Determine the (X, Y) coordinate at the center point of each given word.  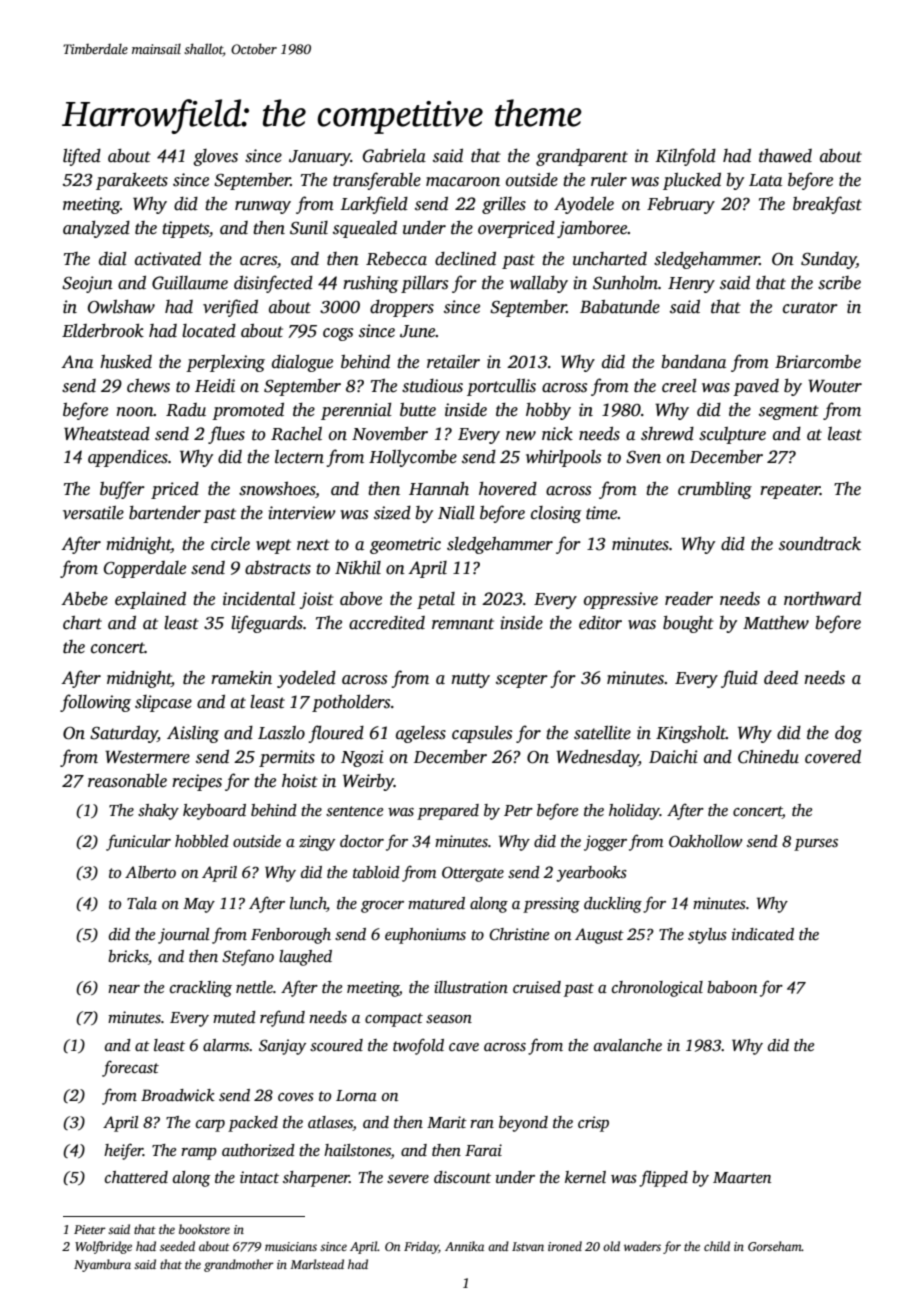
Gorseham (775, 1246)
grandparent (582, 157)
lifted (82, 157)
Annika (464, 1246)
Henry (691, 285)
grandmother (239, 1265)
